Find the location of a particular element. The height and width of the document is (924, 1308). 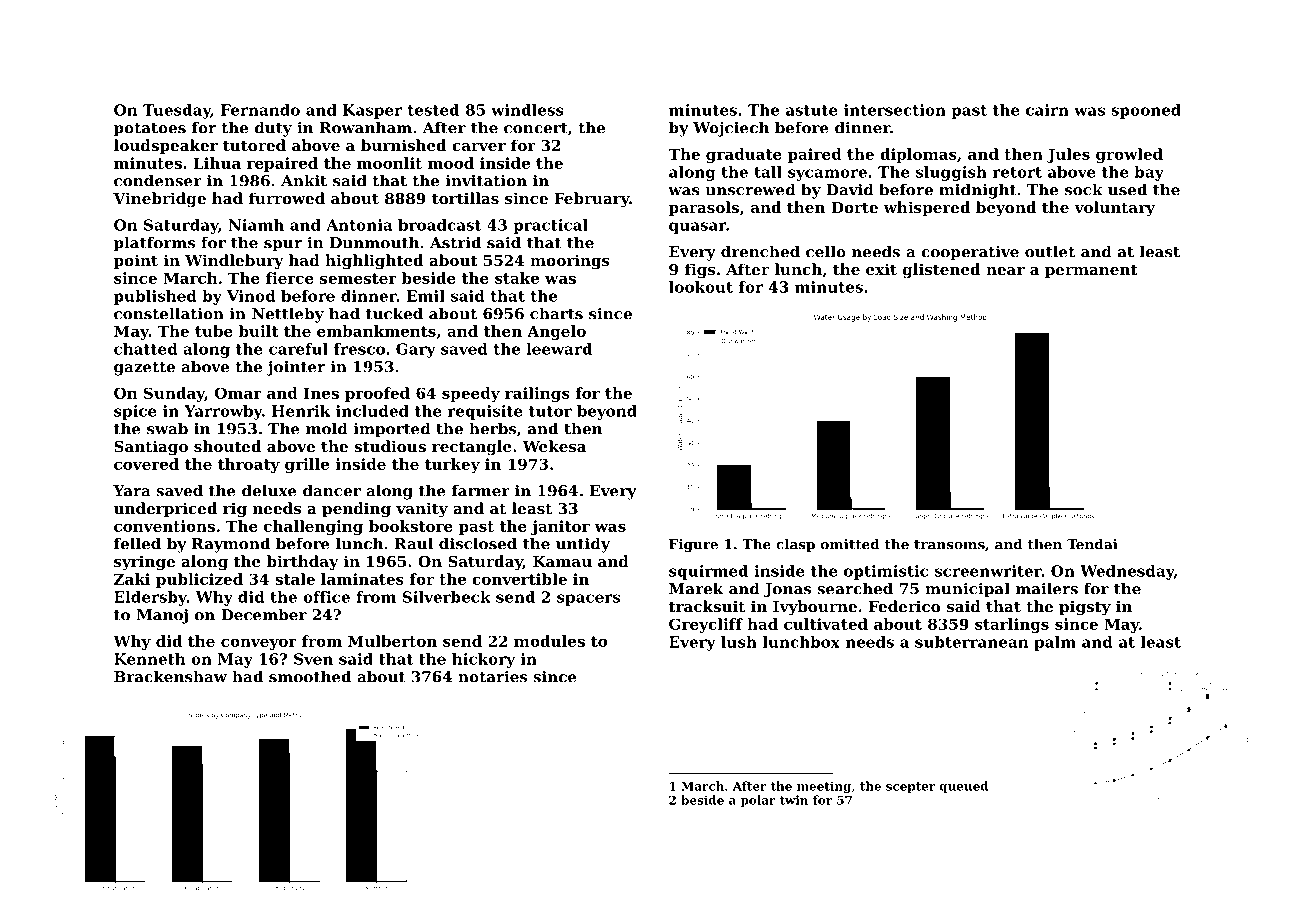

polar is located at coordinates (758, 801).
